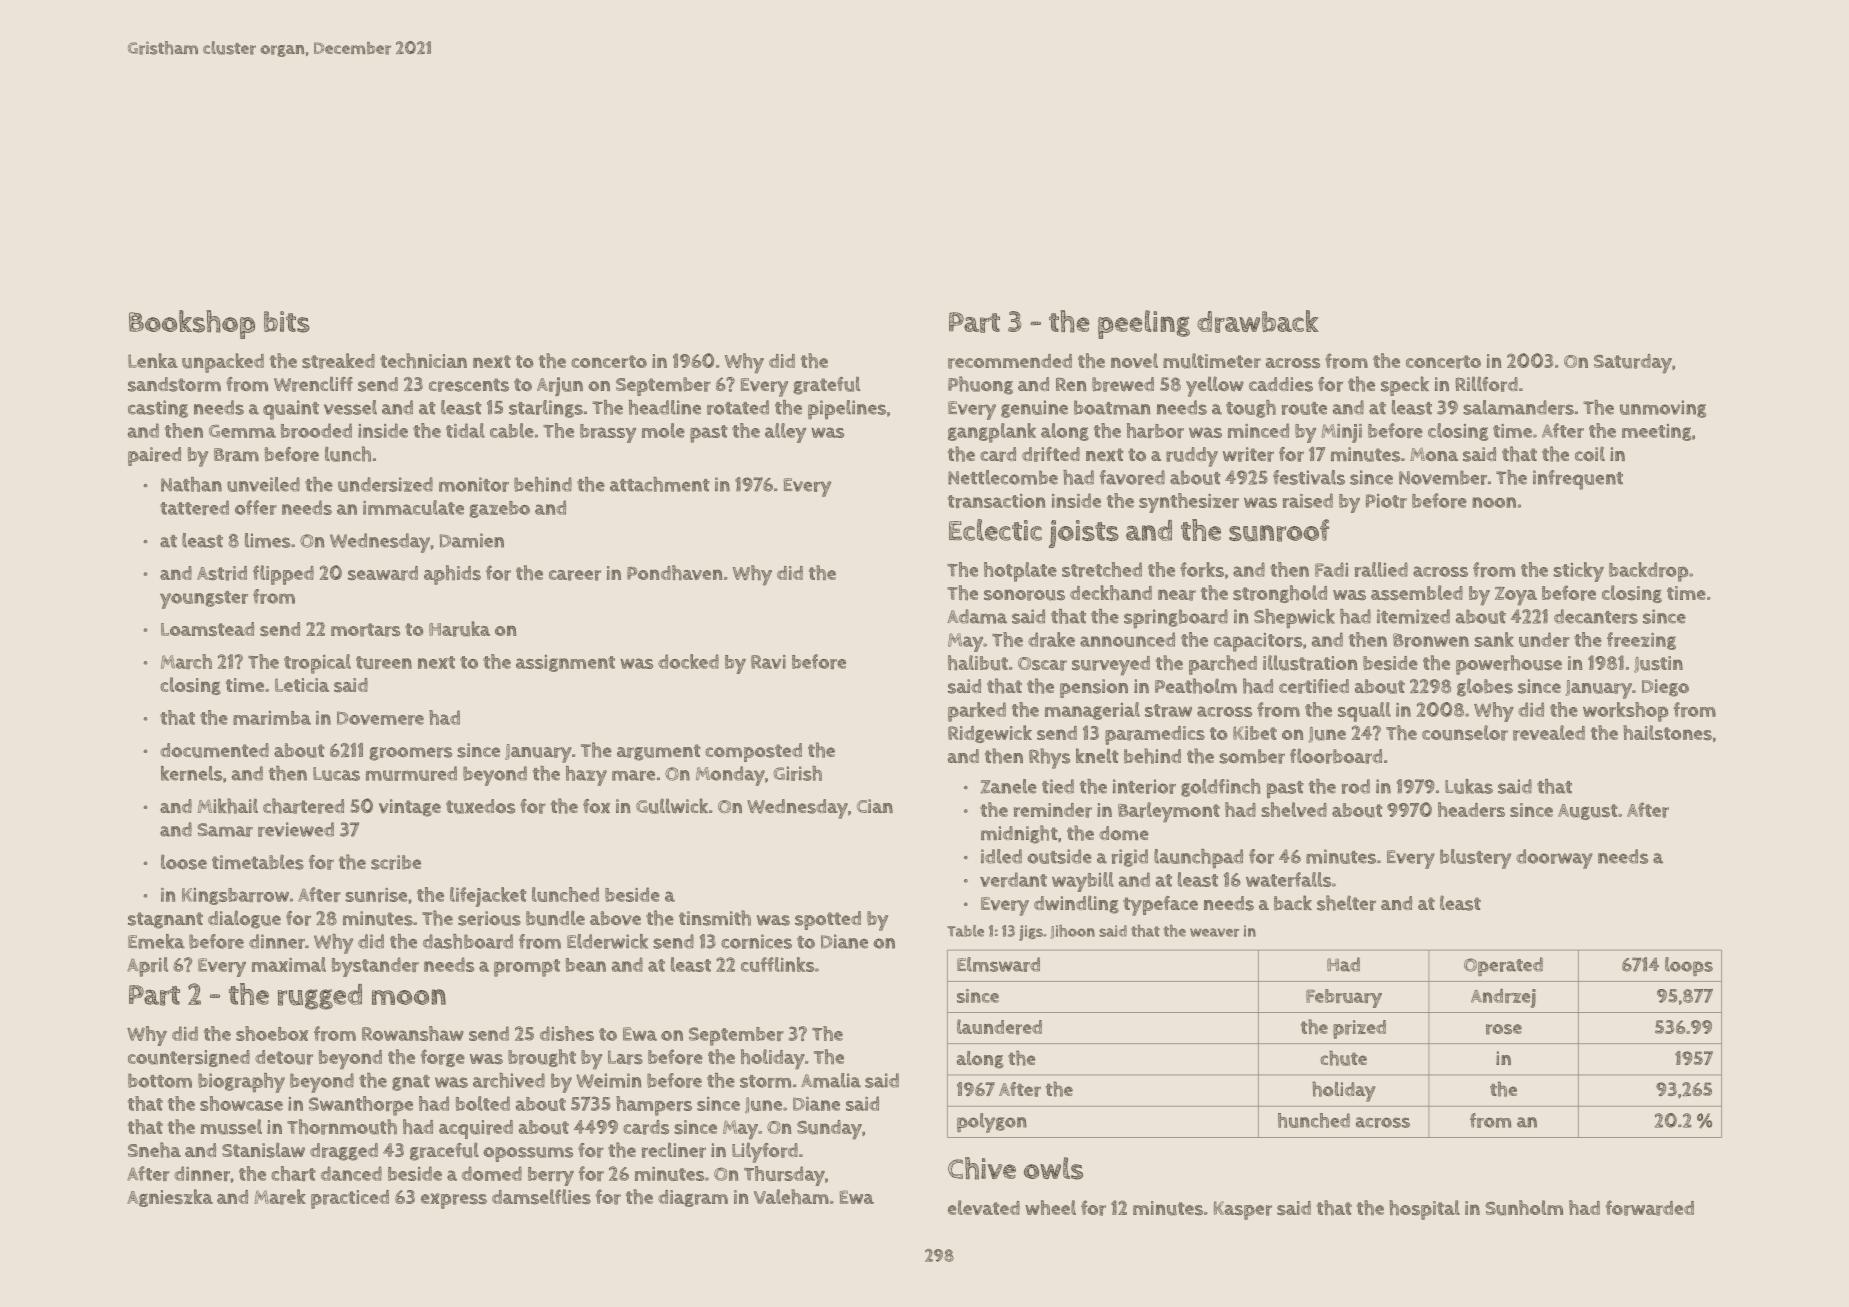 This screenshot has height=1307, width=1849. Describe the element at coordinates (1549, 733) in the screenshot. I see `revealed` at that location.
